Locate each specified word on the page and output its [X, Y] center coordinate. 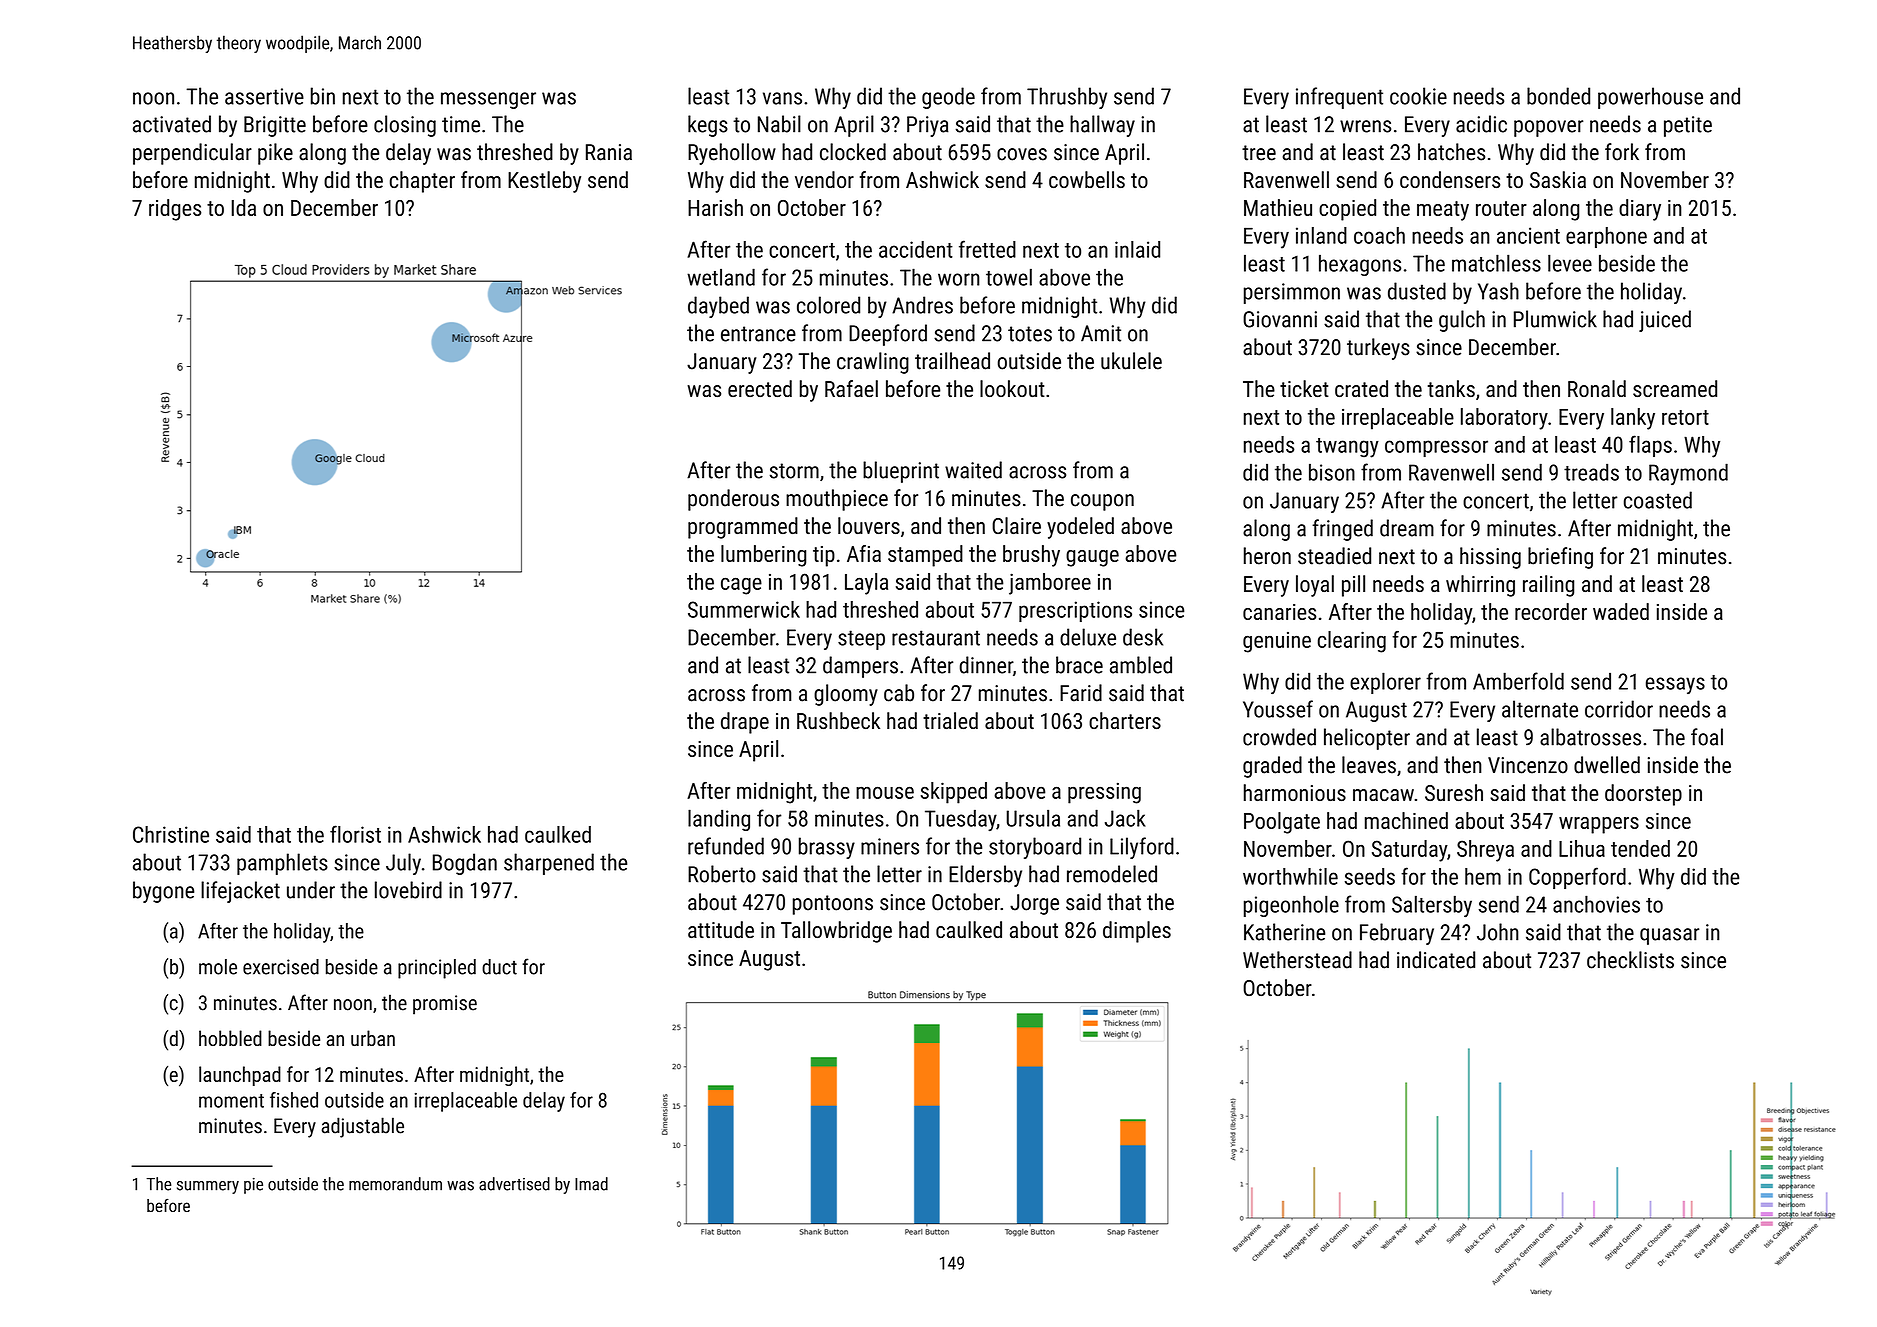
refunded [726, 846]
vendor [824, 179]
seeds [1370, 876]
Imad [591, 1184]
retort [1685, 417]
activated [172, 124]
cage [741, 586]
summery [208, 1187]
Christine [171, 834]
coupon [1102, 502]
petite [1688, 126]
